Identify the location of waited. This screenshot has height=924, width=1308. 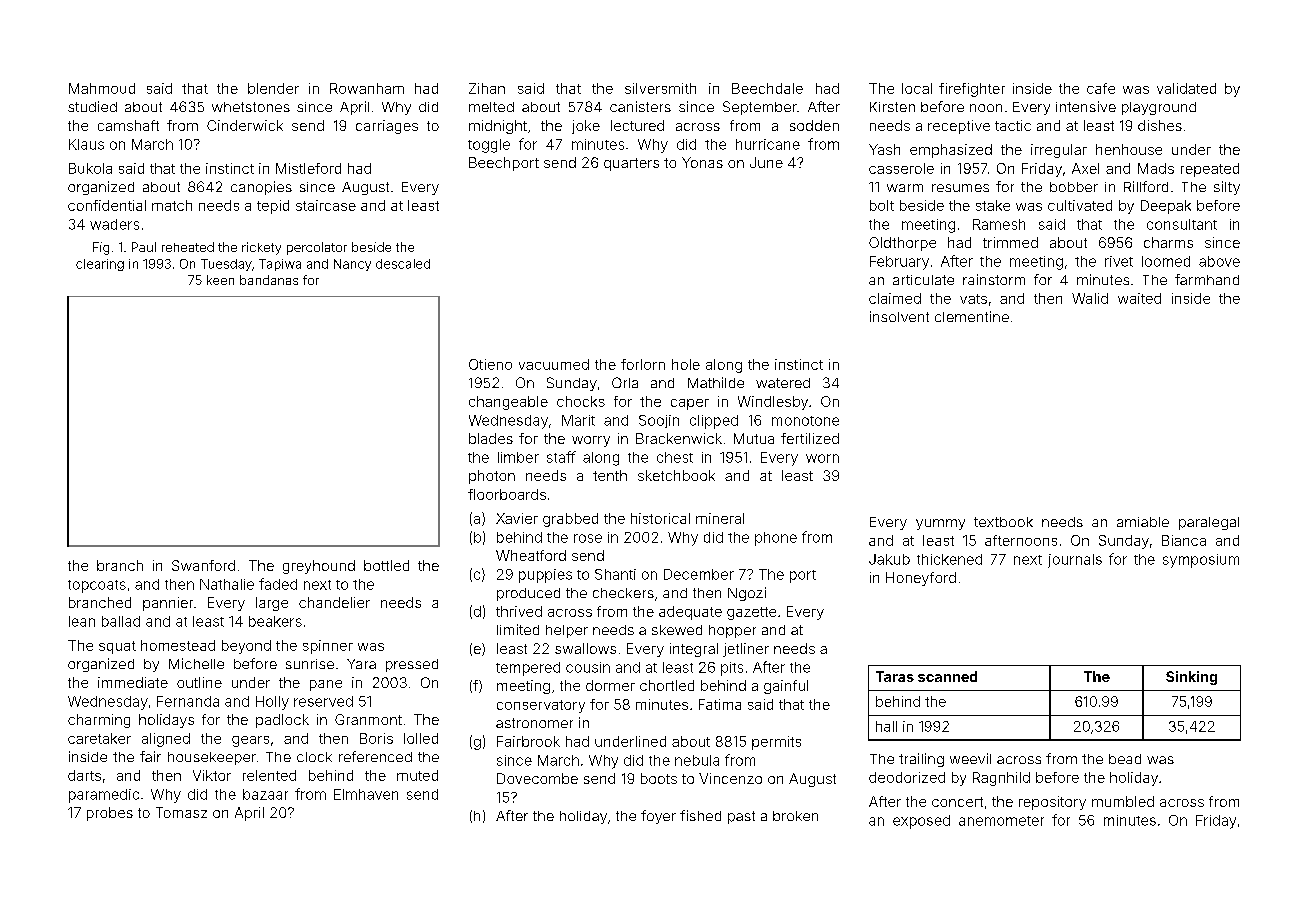
(1139, 298).
